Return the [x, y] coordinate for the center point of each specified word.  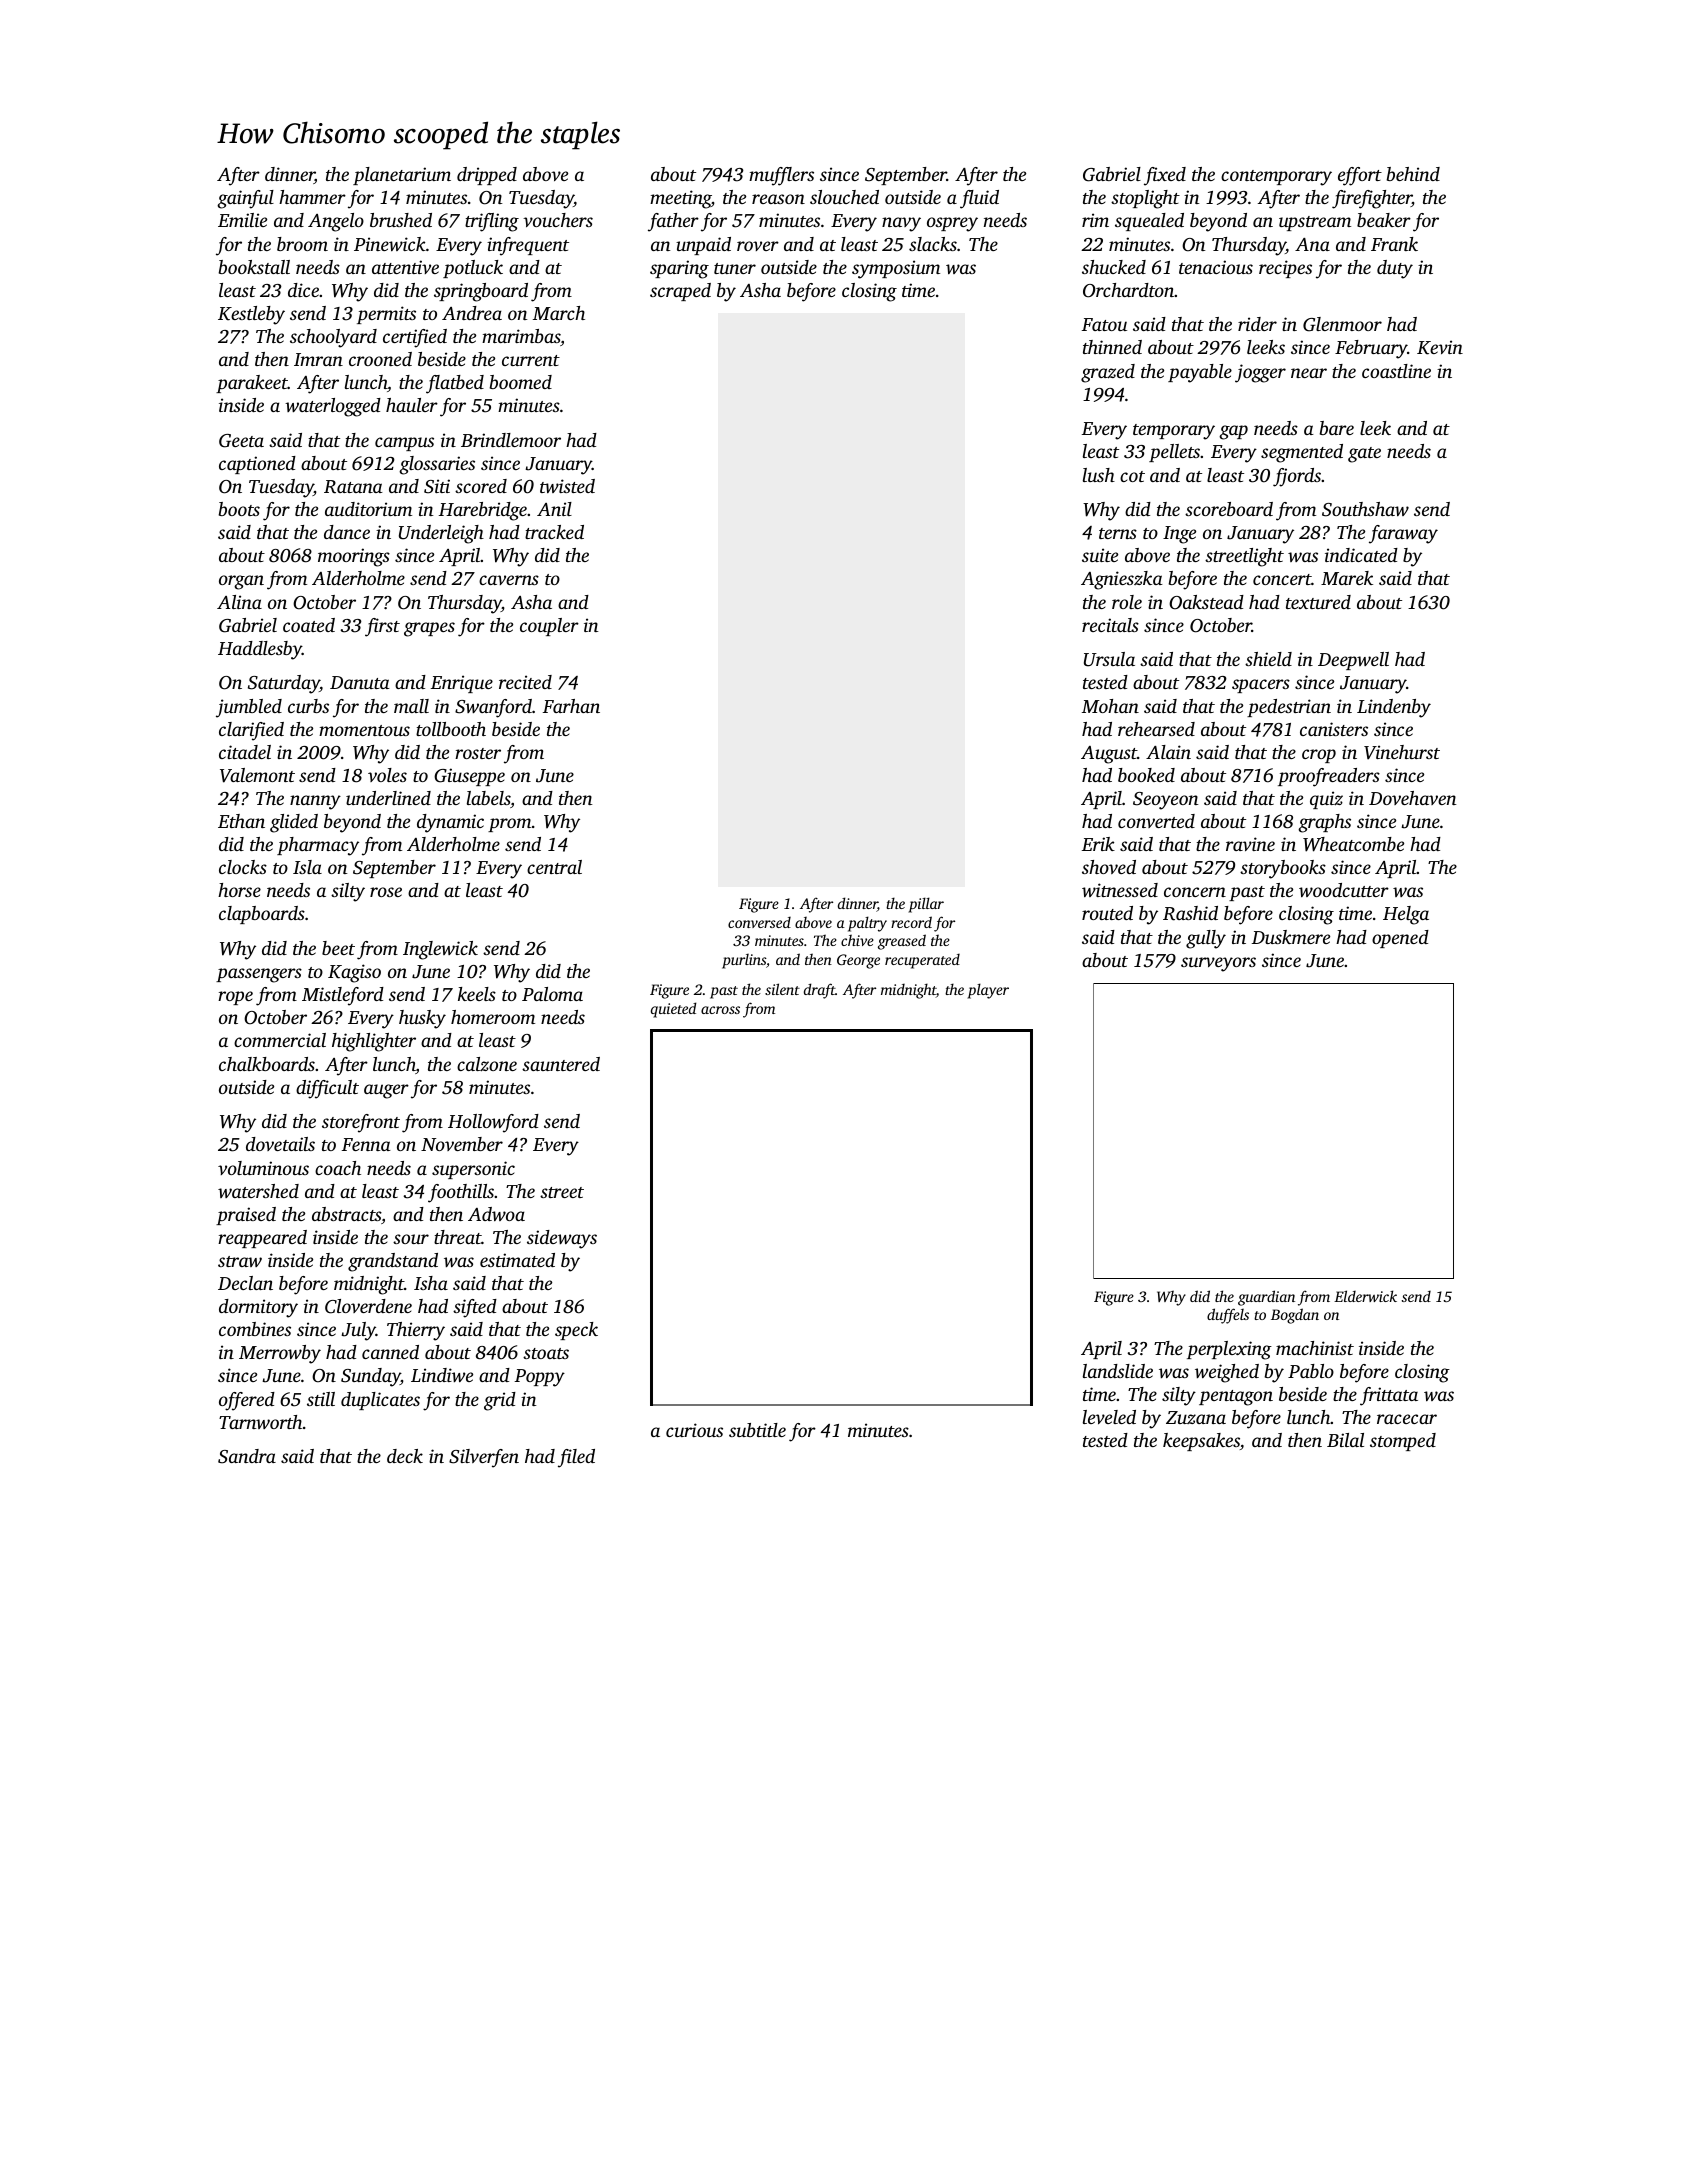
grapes [429, 629]
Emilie [242, 220]
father [673, 222]
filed [576, 1458]
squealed [1149, 222]
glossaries [437, 465]
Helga [1406, 915]
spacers [1261, 686]
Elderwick [1365, 1296]
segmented [1302, 453]
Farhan [571, 706]
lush [1099, 475]
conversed [759, 922]
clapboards [262, 915]
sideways [562, 1239]
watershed [258, 1191]
